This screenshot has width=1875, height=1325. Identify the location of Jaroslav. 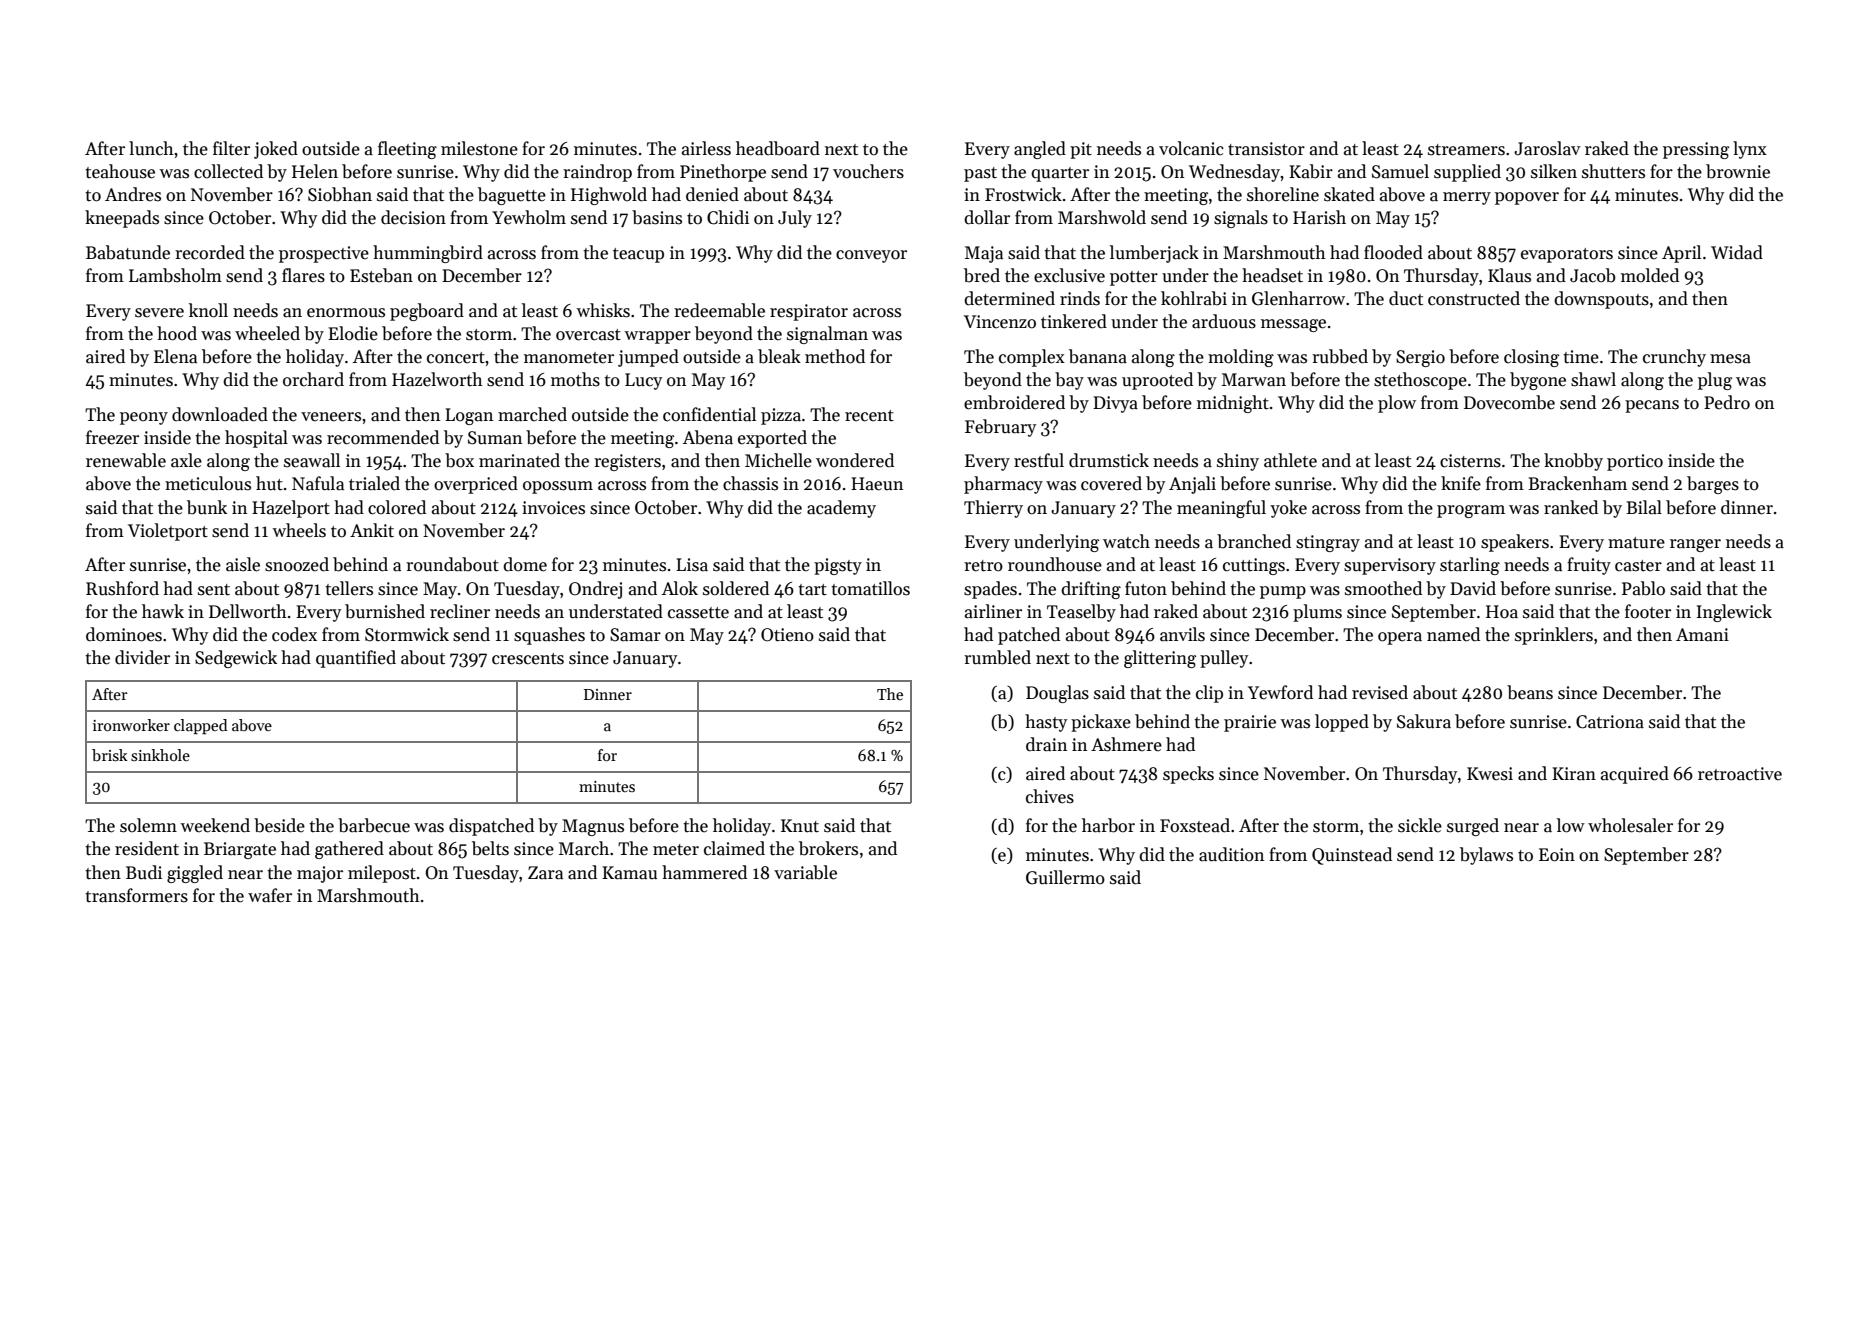
(1547, 148).
